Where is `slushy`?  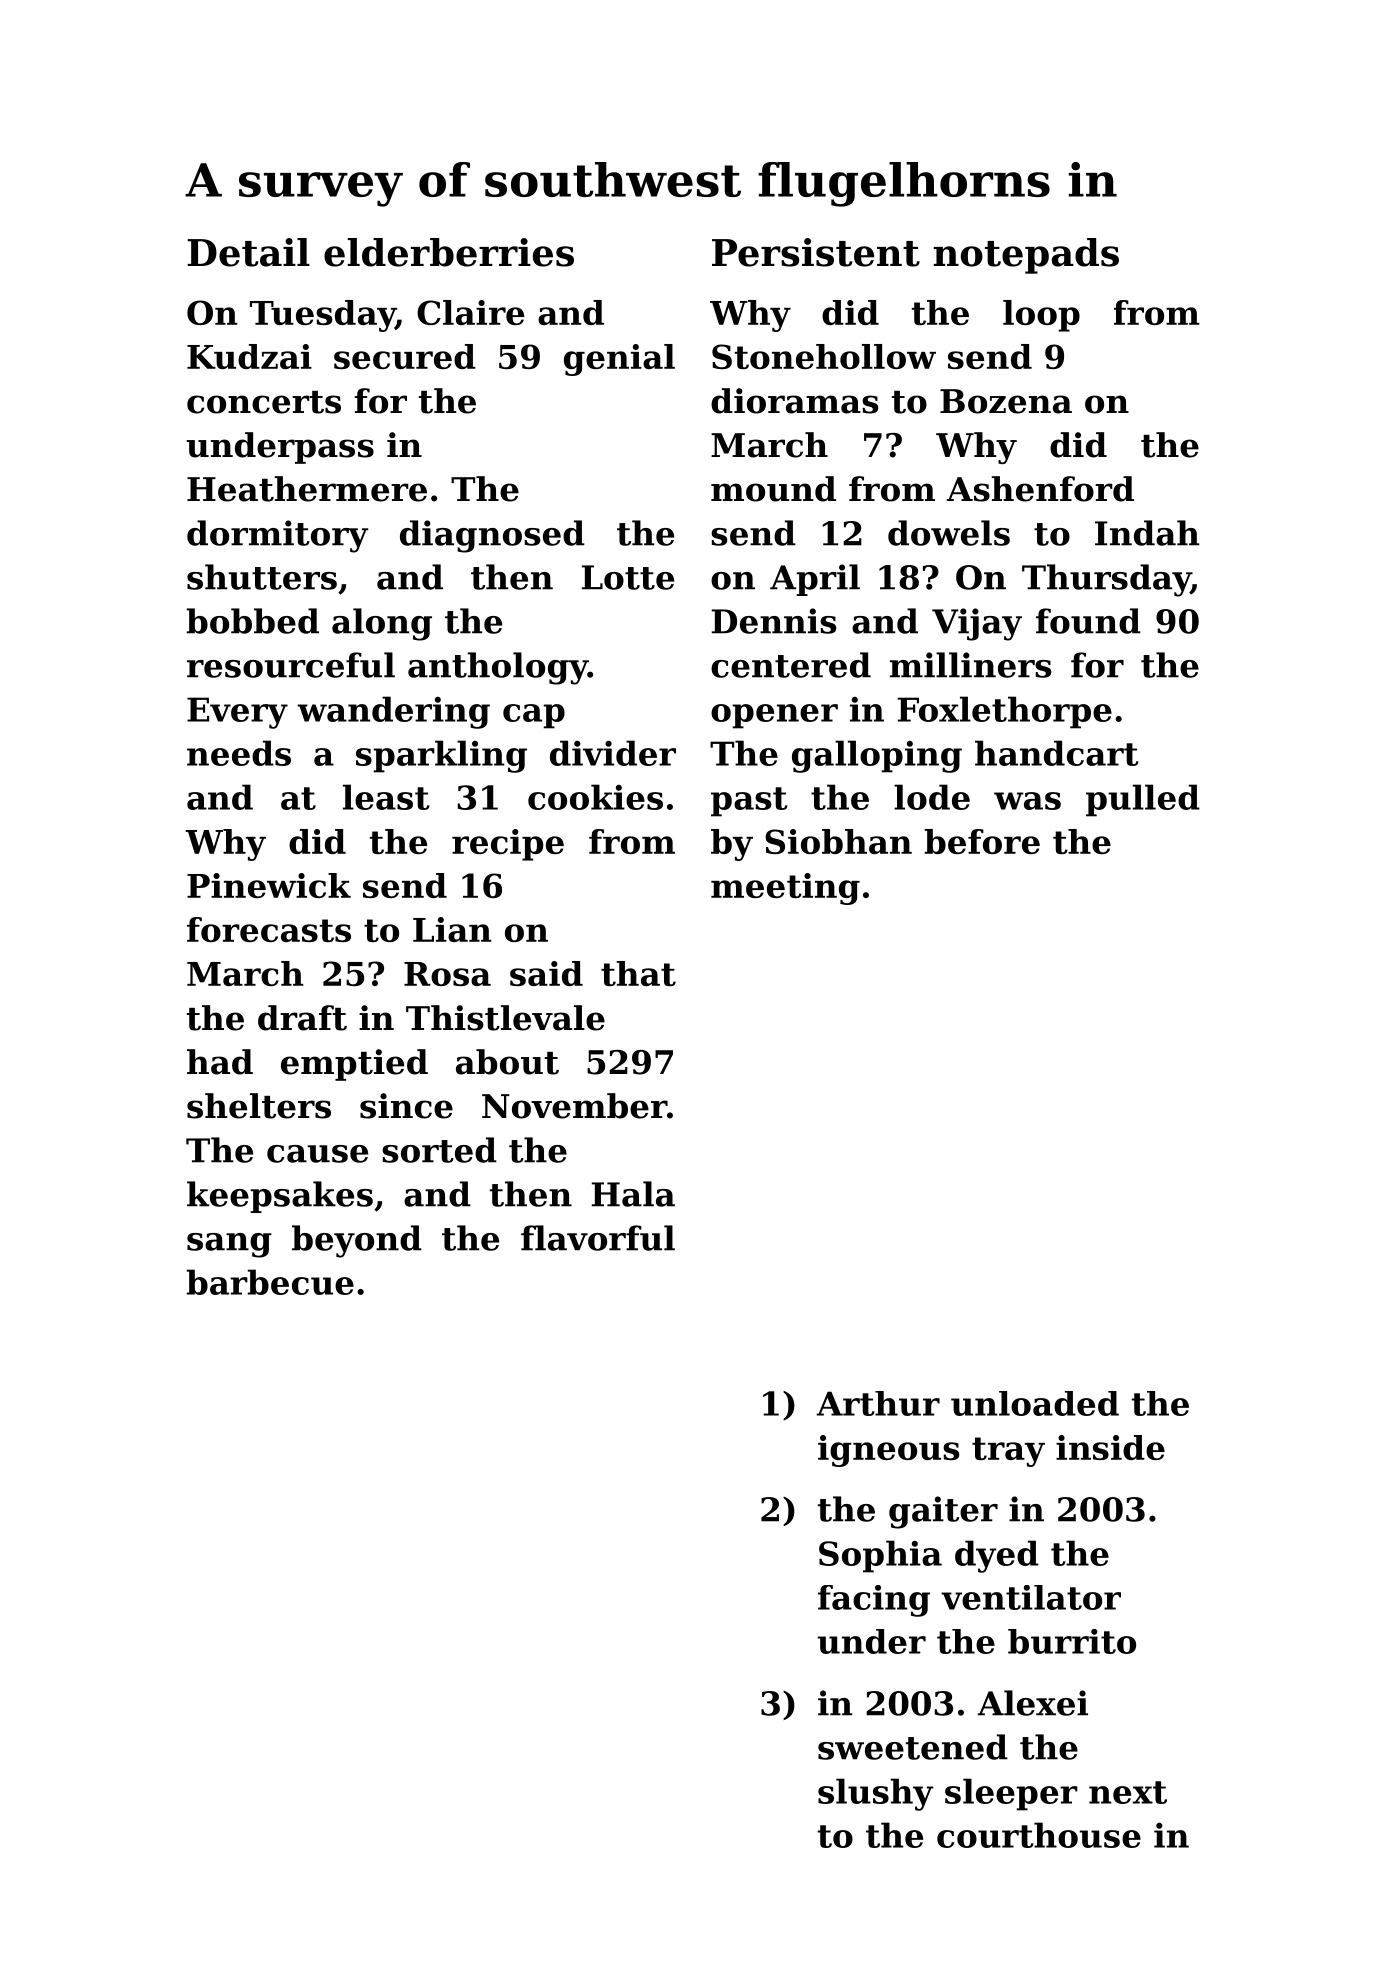
slushy is located at coordinates (876, 1794).
